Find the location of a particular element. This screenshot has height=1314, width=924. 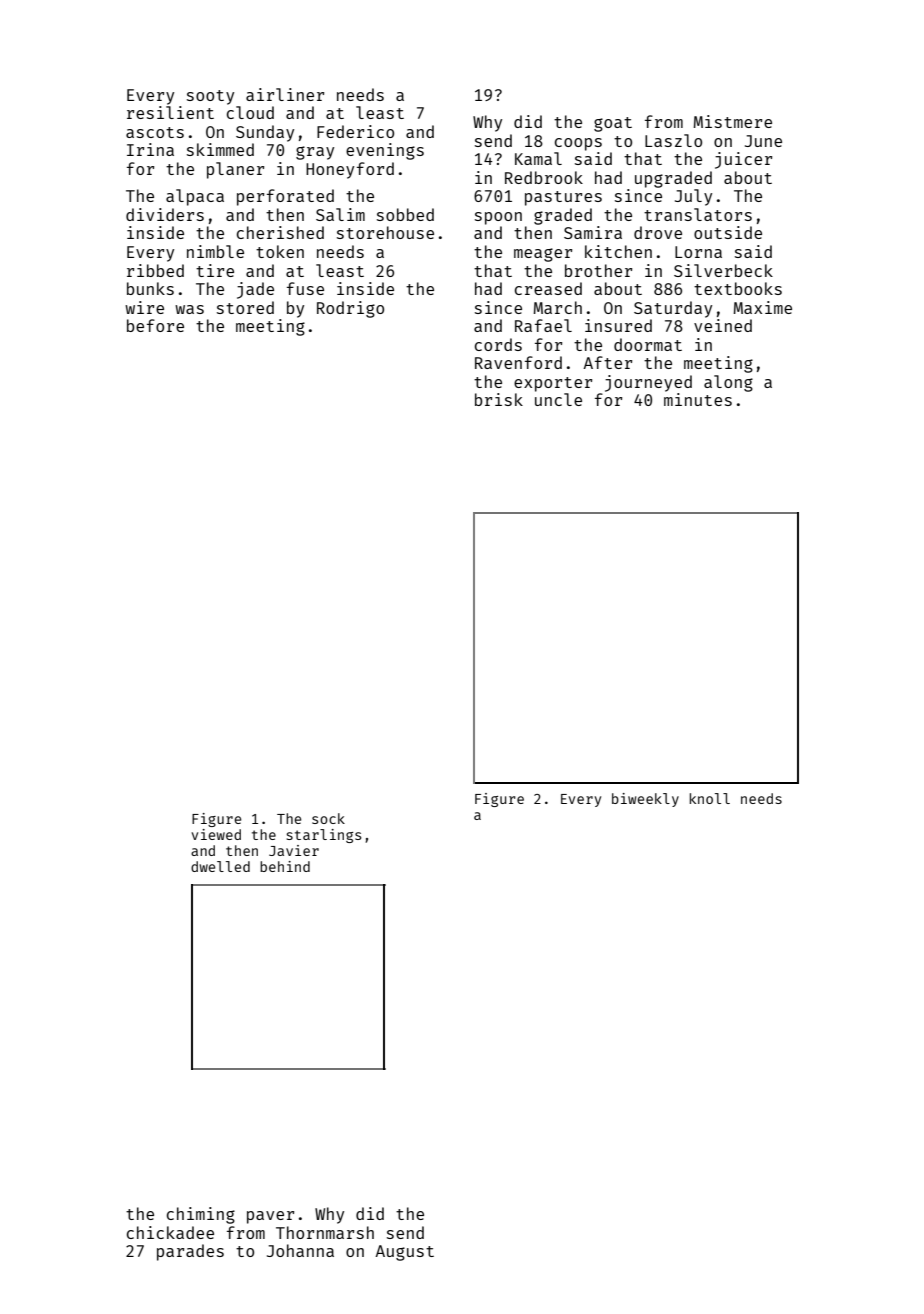

knoll is located at coordinates (709, 798).
